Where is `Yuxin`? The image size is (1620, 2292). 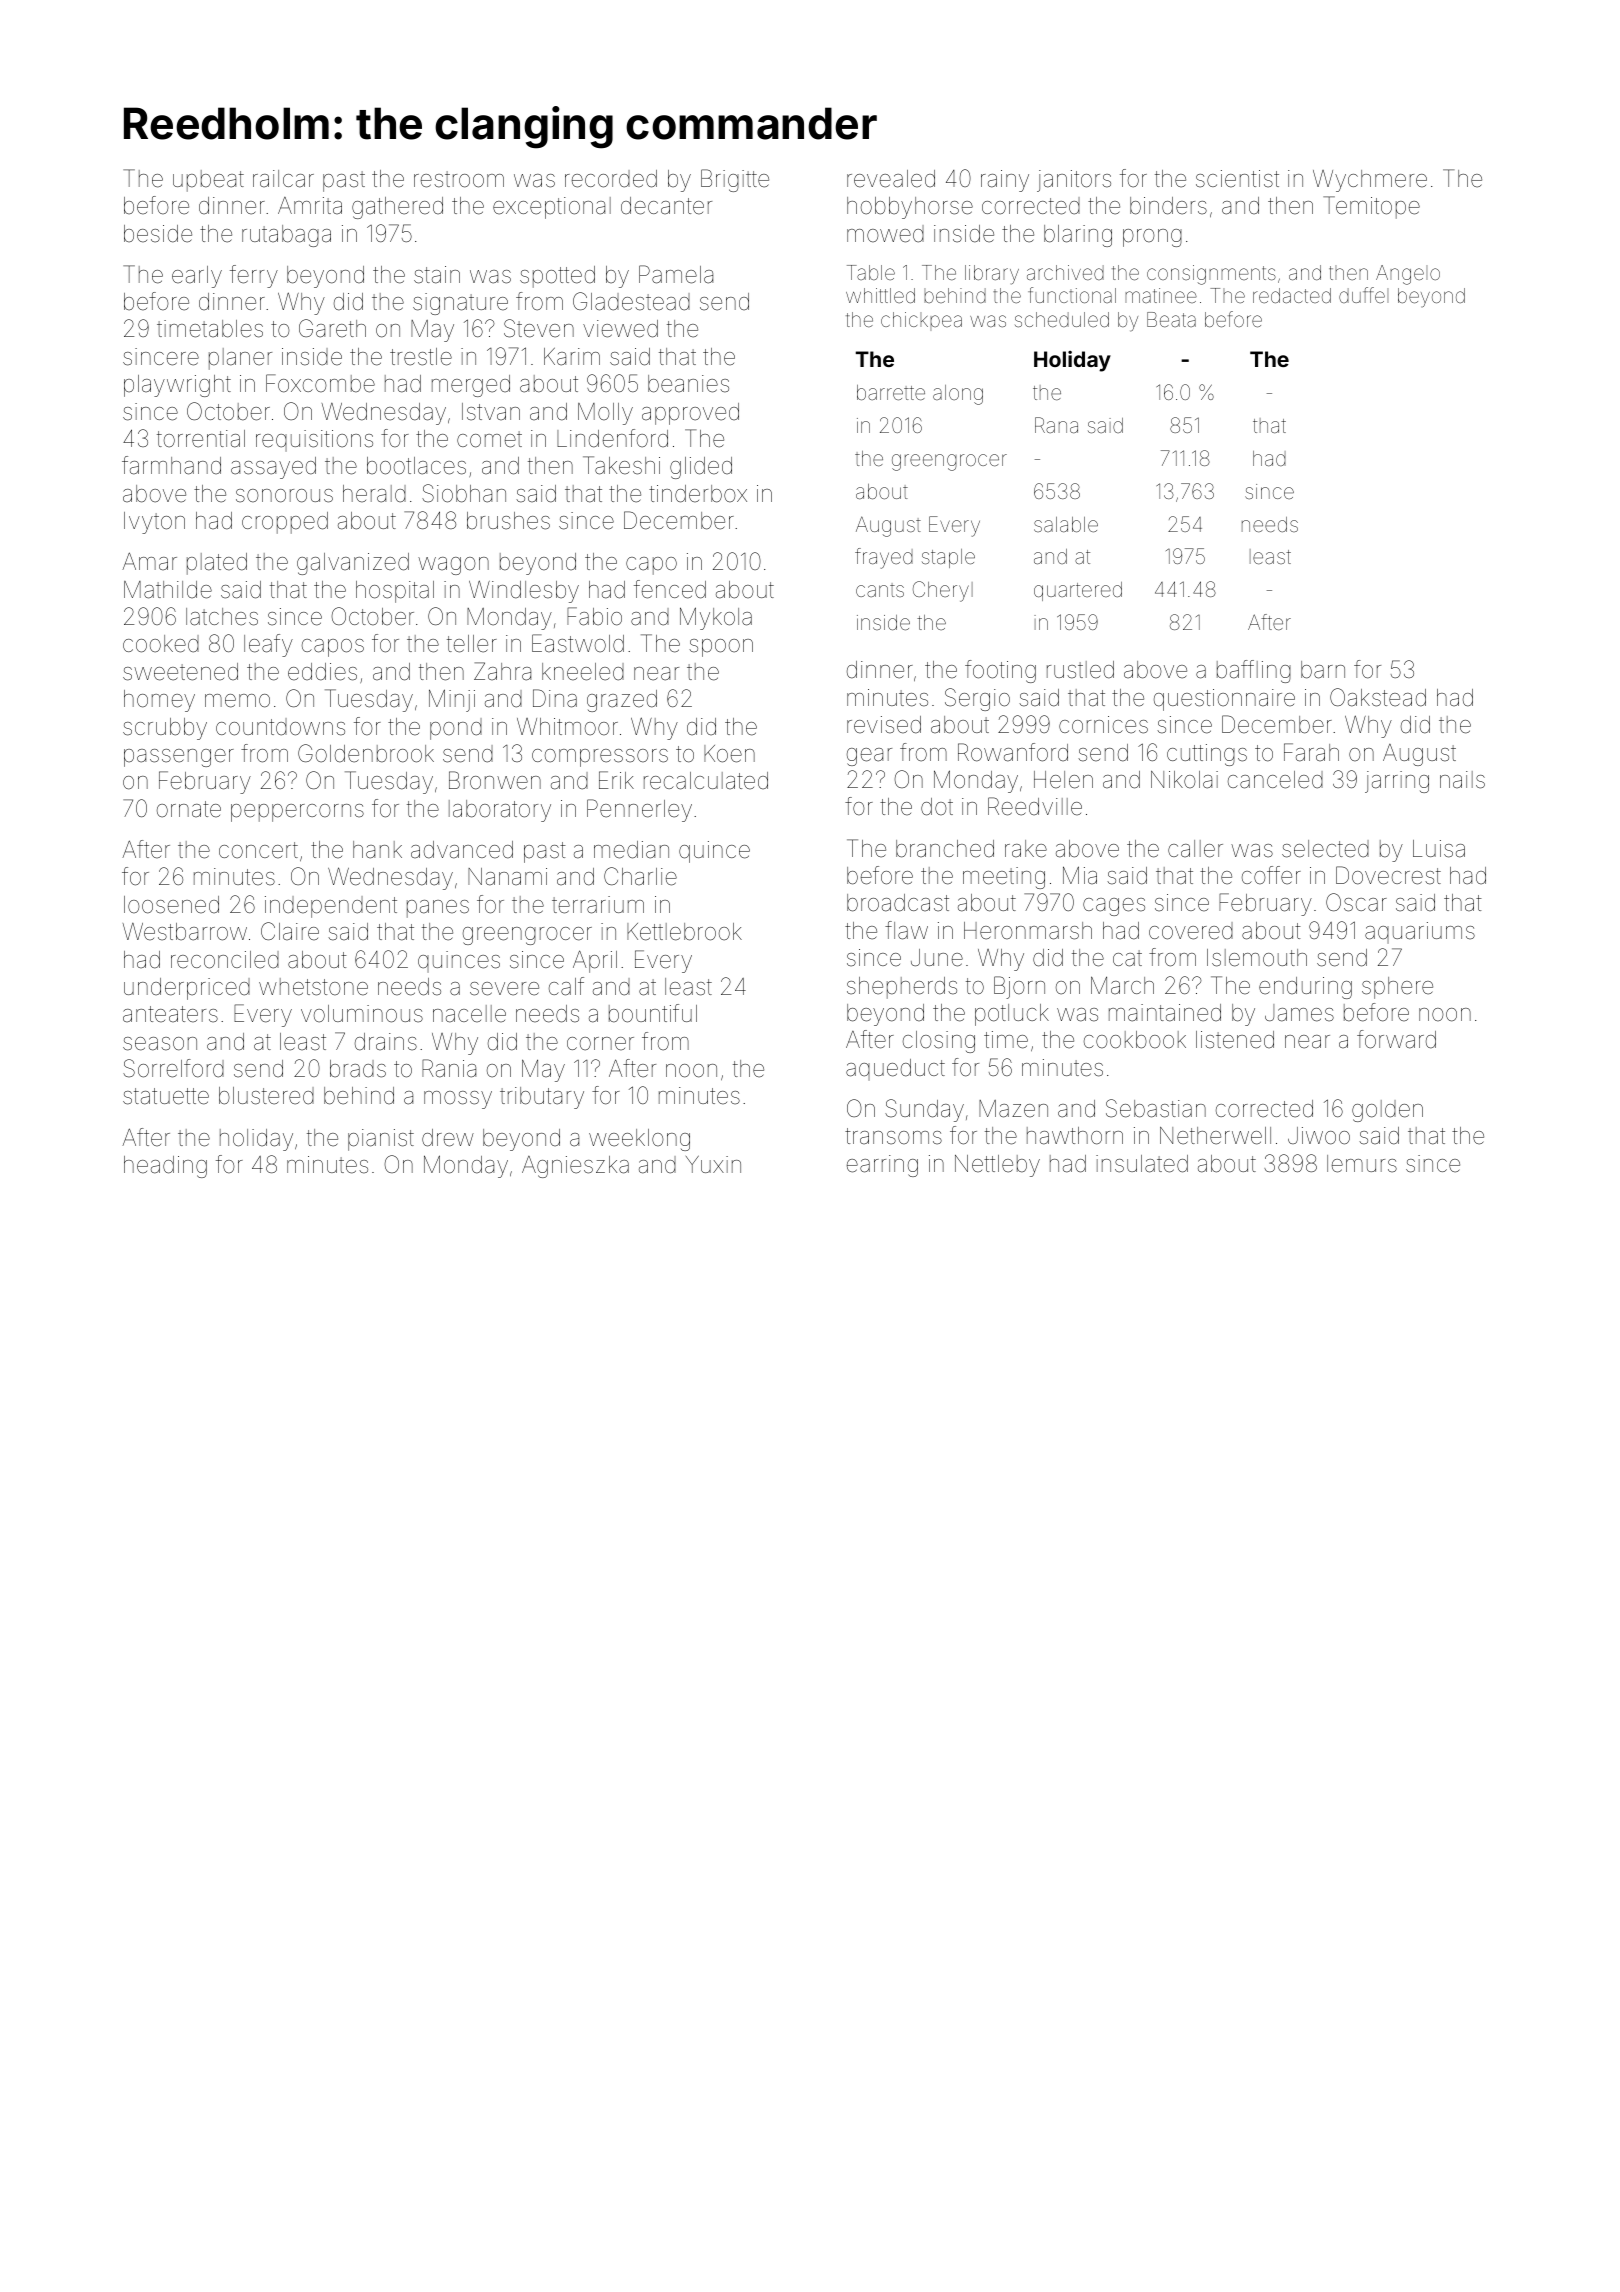
Yuxin is located at coordinates (713, 1164).
